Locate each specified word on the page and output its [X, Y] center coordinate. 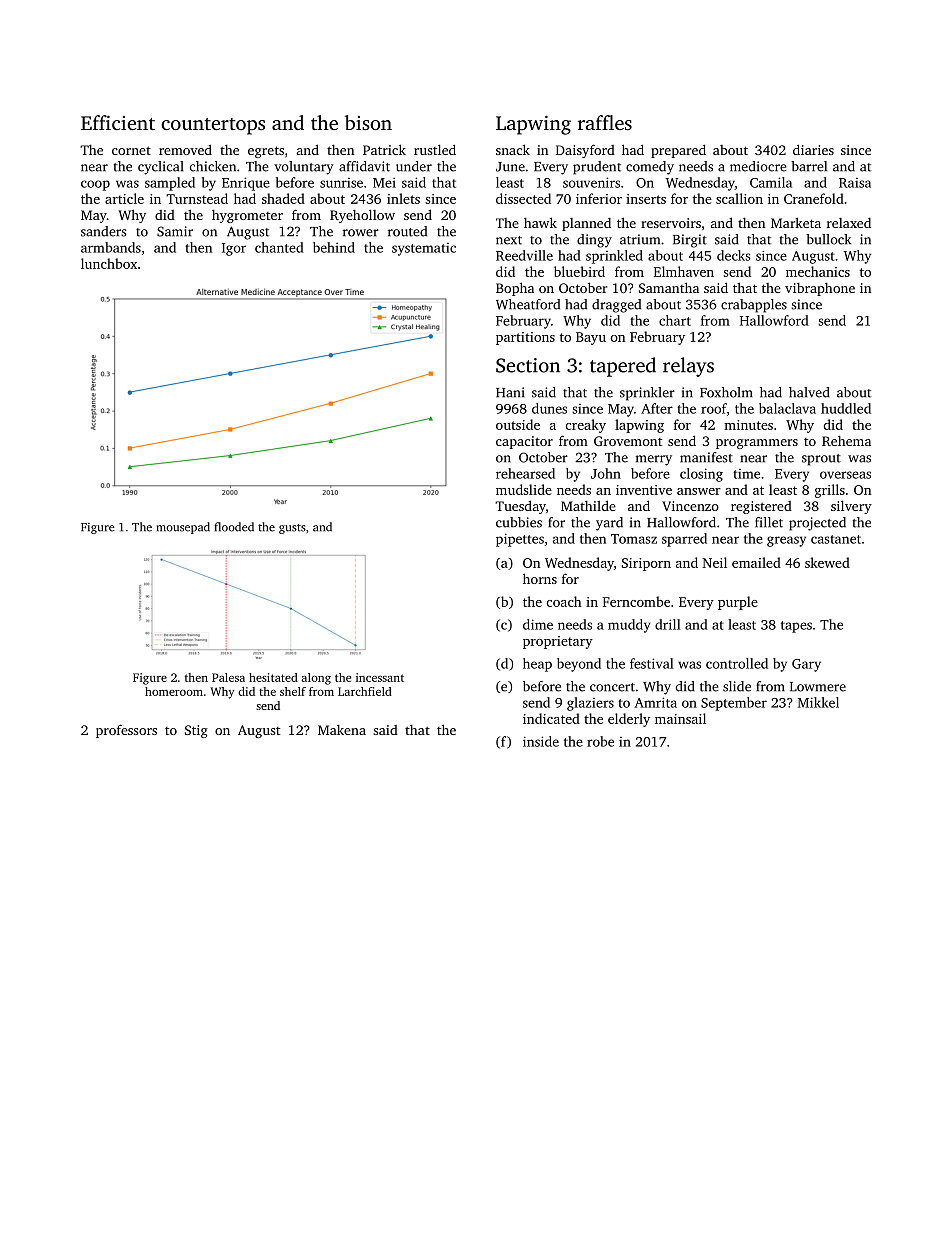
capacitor [524, 442]
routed [407, 231]
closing [701, 475]
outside [518, 424]
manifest [706, 457]
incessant [380, 677]
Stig [196, 731]
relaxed [849, 223]
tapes [796, 627]
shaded [283, 198]
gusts [292, 529]
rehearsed [525, 473]
